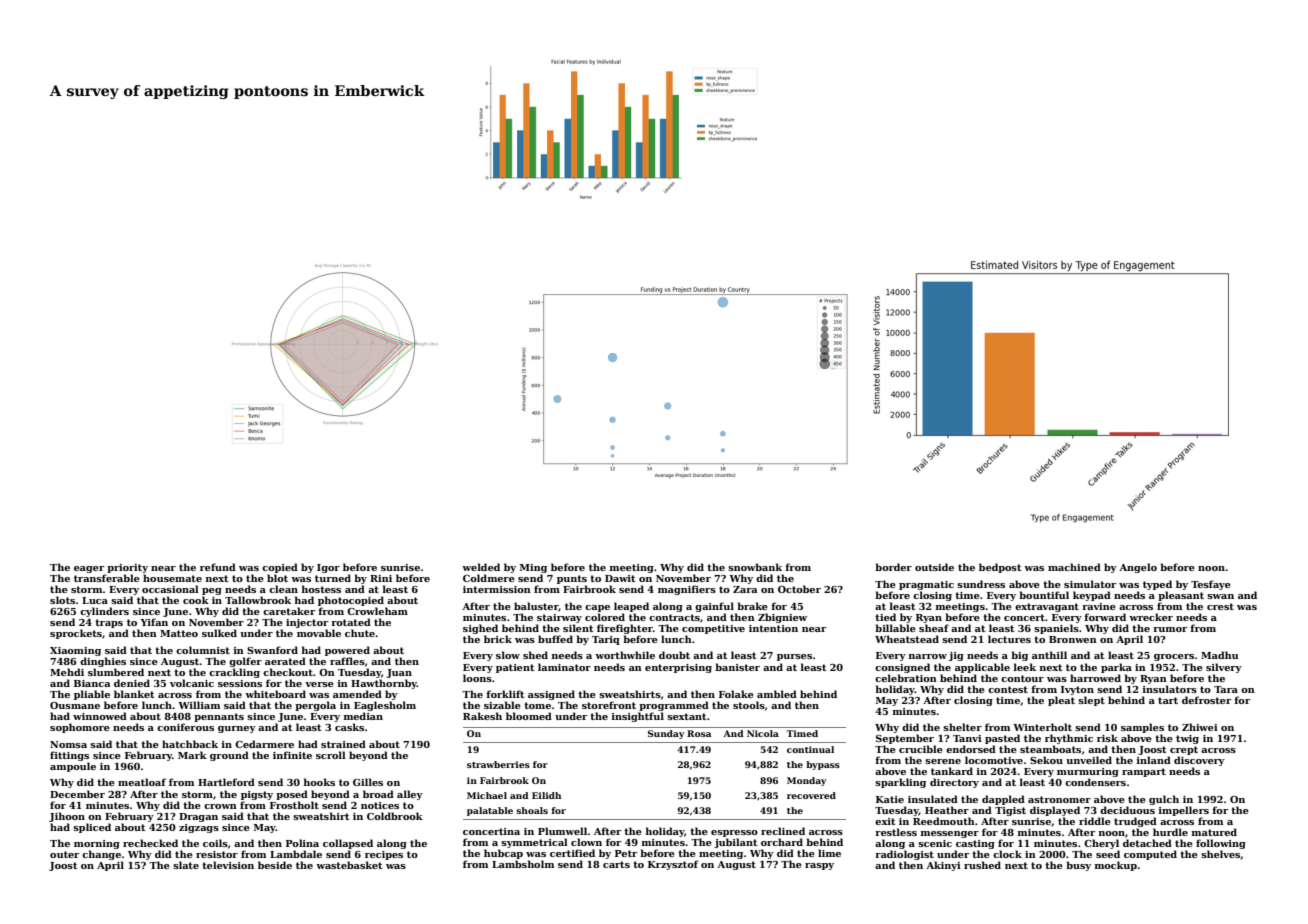  I want to click on laminator, so click(564, 667).
